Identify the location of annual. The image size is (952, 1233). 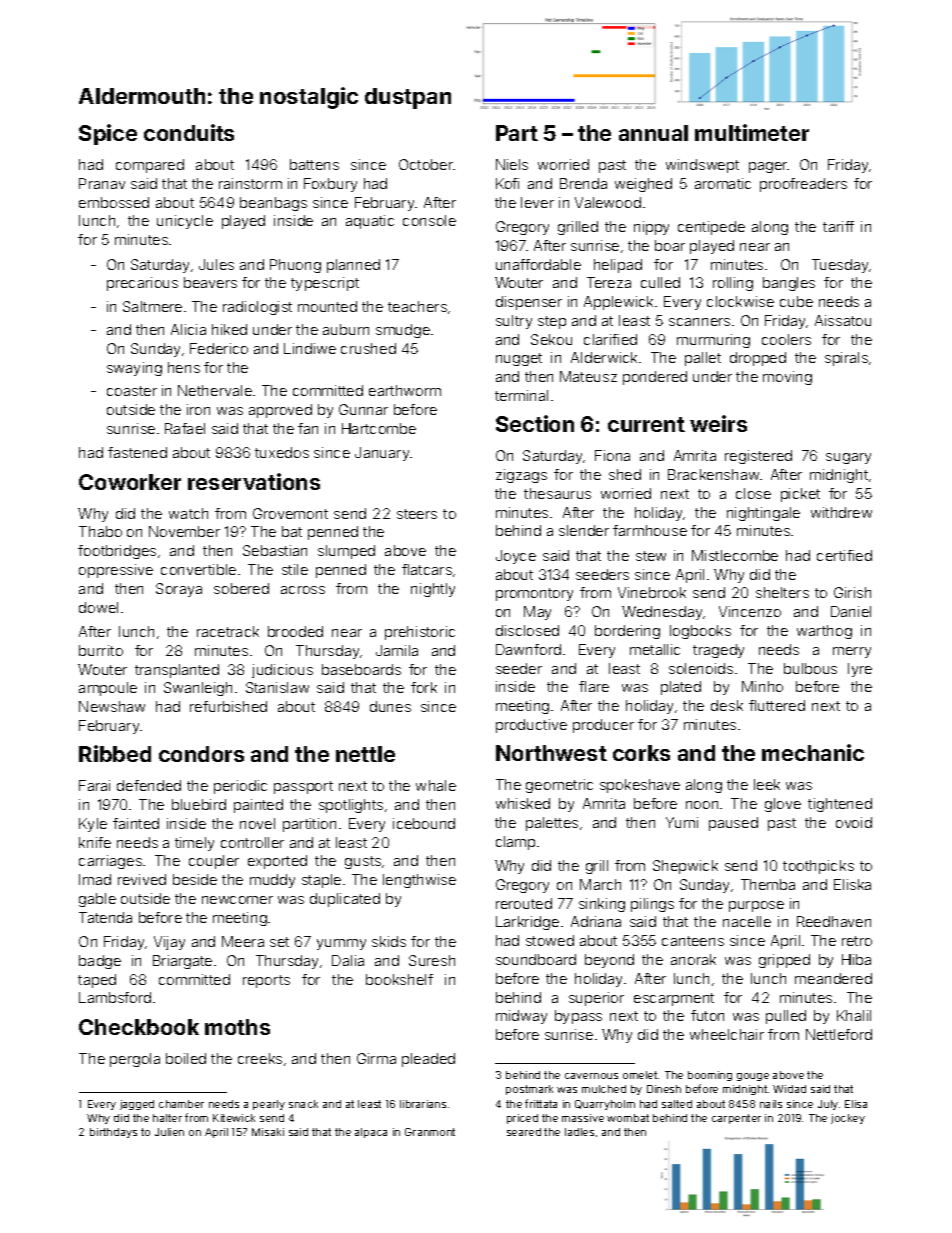
(653, 133).
